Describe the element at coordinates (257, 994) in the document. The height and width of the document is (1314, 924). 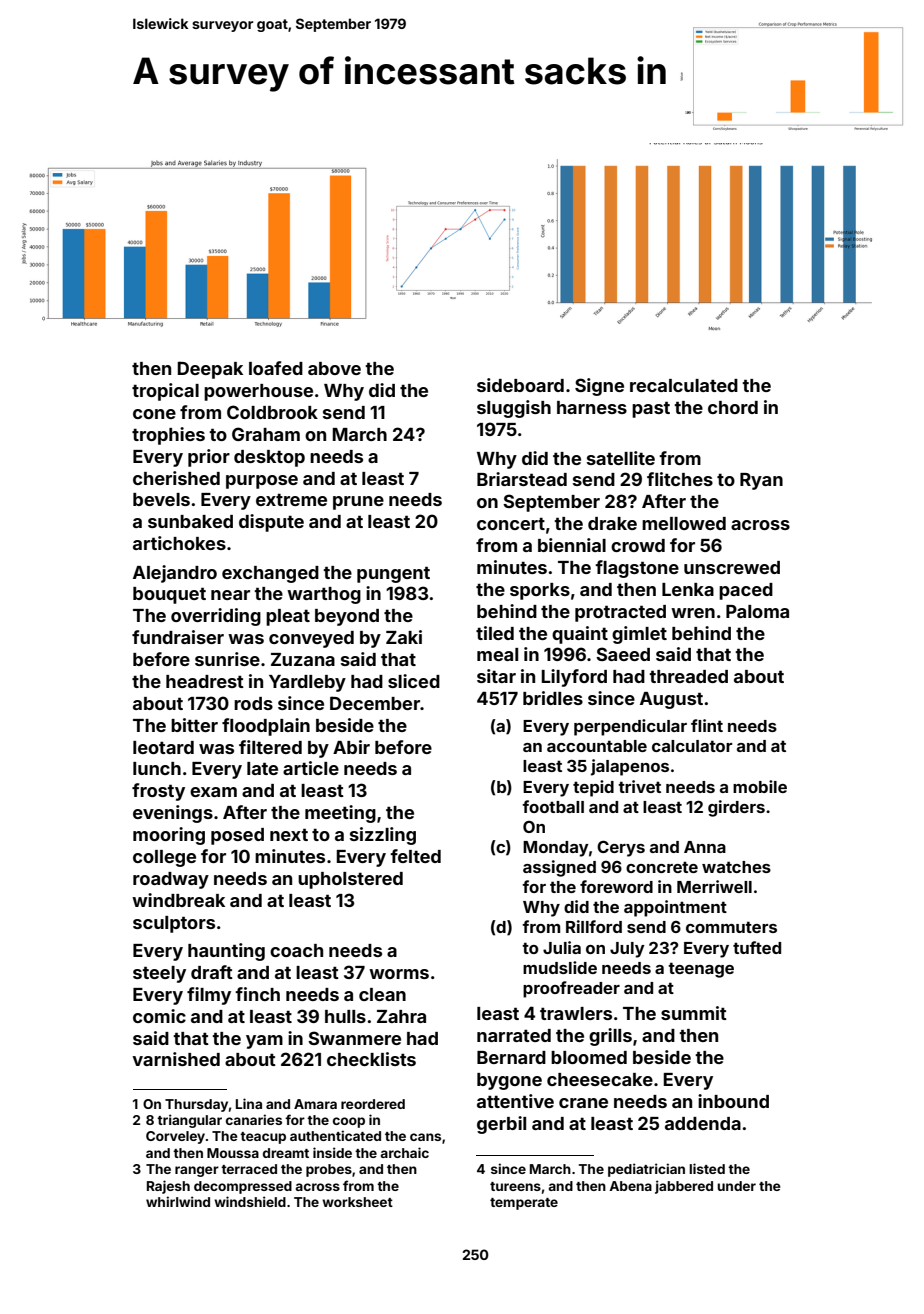
I see `finch` at that location.
